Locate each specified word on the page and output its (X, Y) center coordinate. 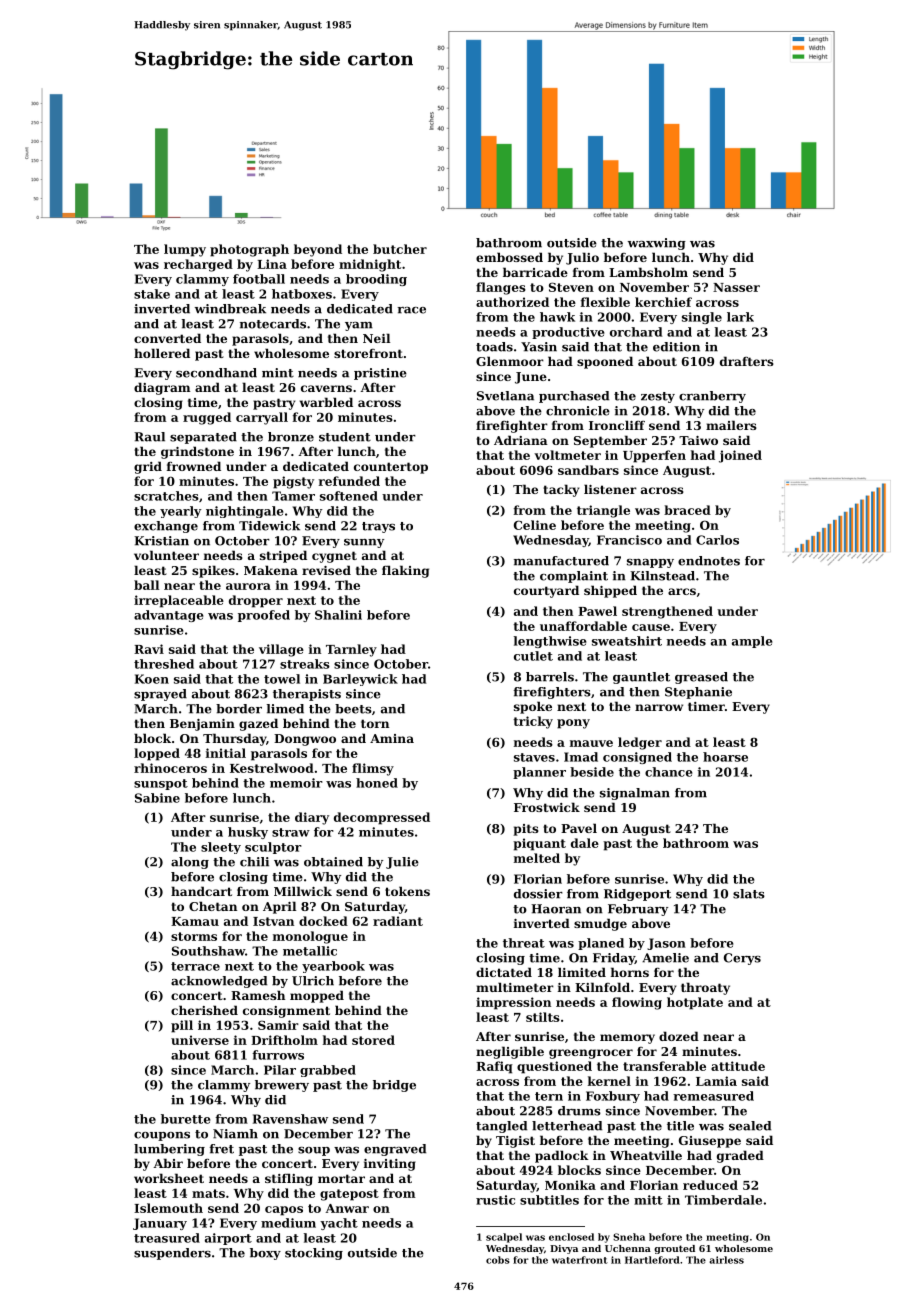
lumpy (185, 250)
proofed (264, 616)
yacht (339, 1224)
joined (740, 456)
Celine (535, 525)
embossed (509, 257)
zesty (658, 397)
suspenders (172, 1254)
